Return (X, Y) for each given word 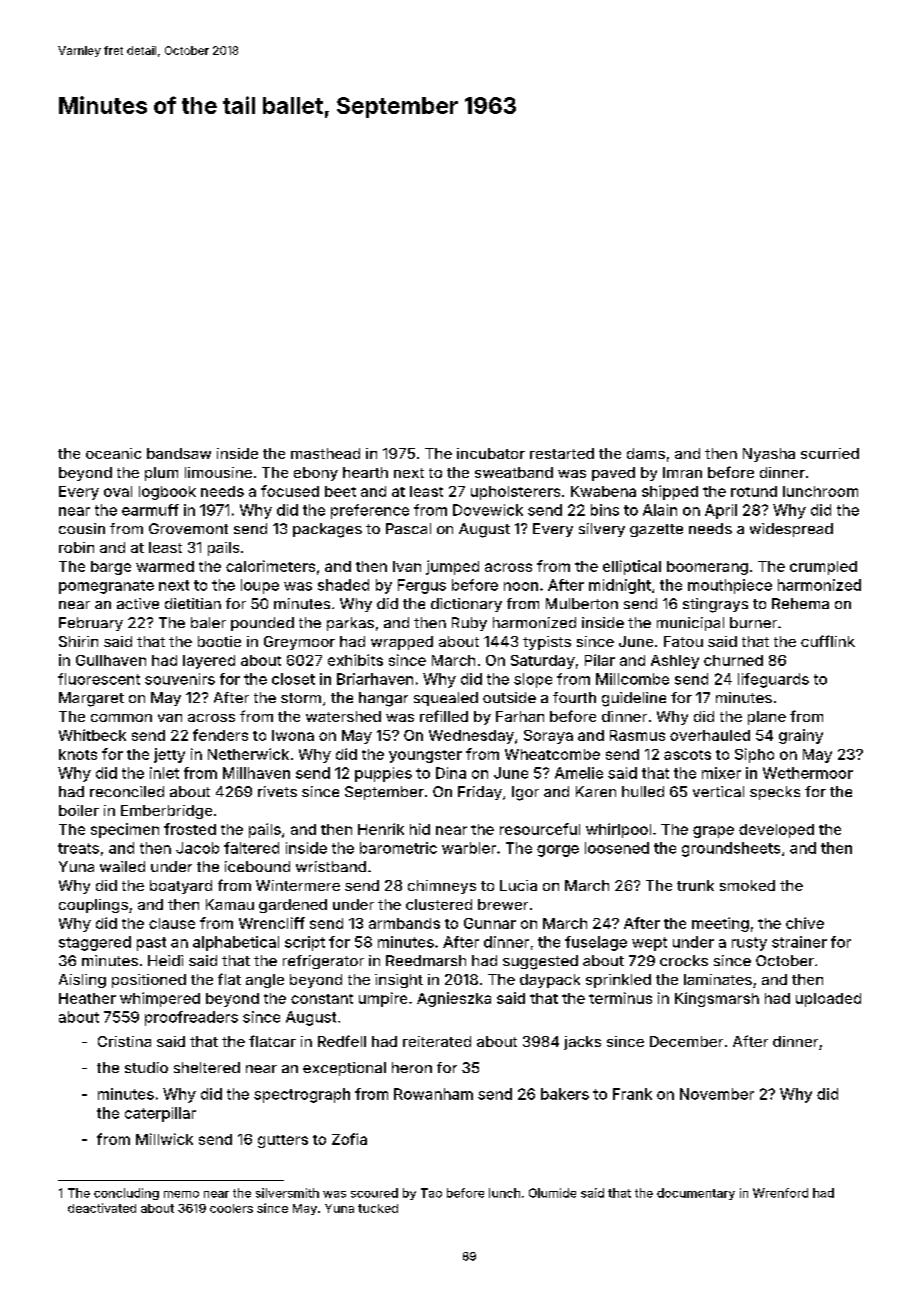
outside (509, 697)
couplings (93, 906)
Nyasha (769, 455)
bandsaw (179, 453)
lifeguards (773, 680)
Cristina (124, 1041)
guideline (634, 699)
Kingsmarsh (717, 999)
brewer (503, 904)
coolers (231, 1208)
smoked (747, 885)
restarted (562, 453)
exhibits (355, 660)
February (91, 624)
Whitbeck (92, 735)
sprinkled (618, 981)
